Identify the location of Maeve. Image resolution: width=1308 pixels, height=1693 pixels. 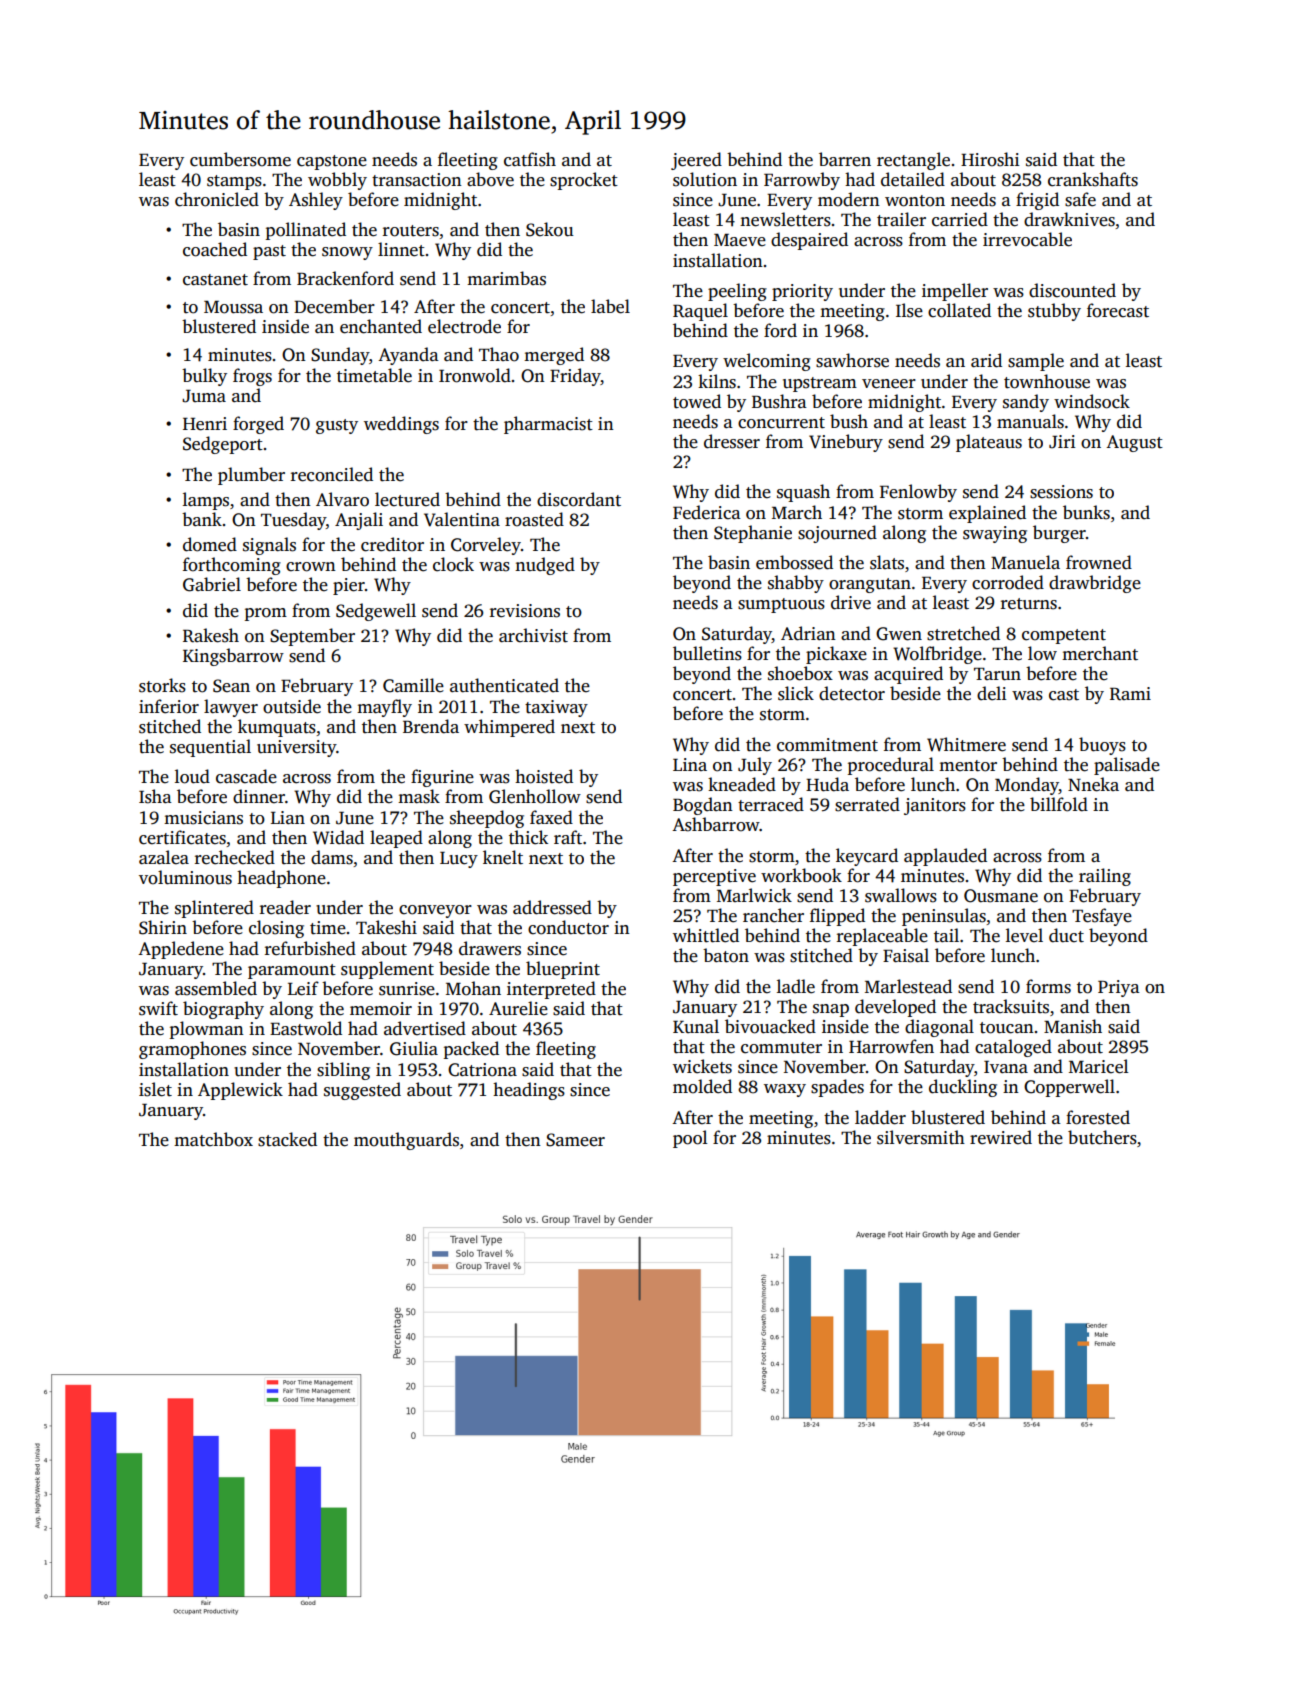
(740, 240).
